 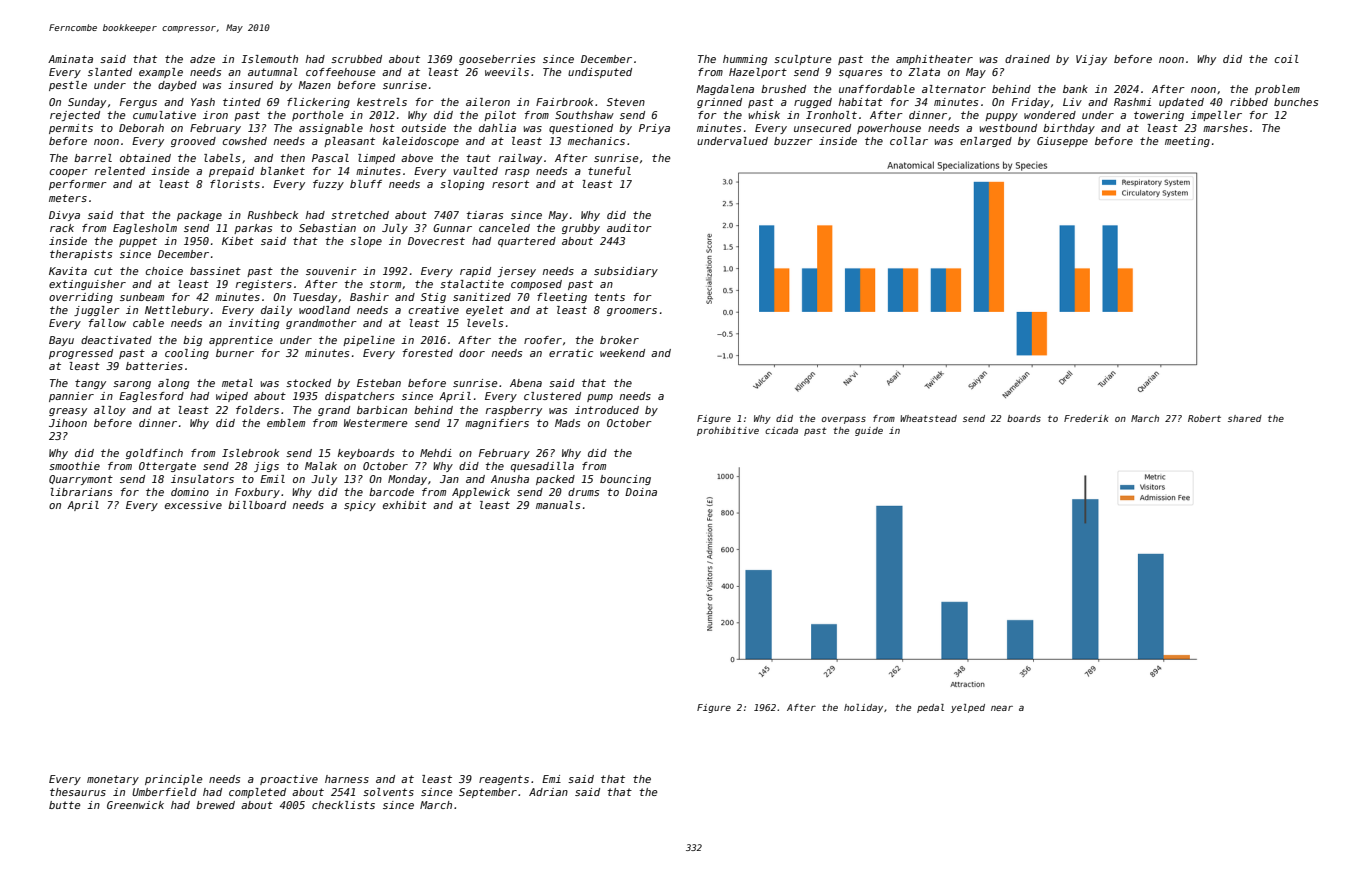 What do you see at coordinates (571, 353) in the document?
I see `erratic` at bounding box center [571, 353].
